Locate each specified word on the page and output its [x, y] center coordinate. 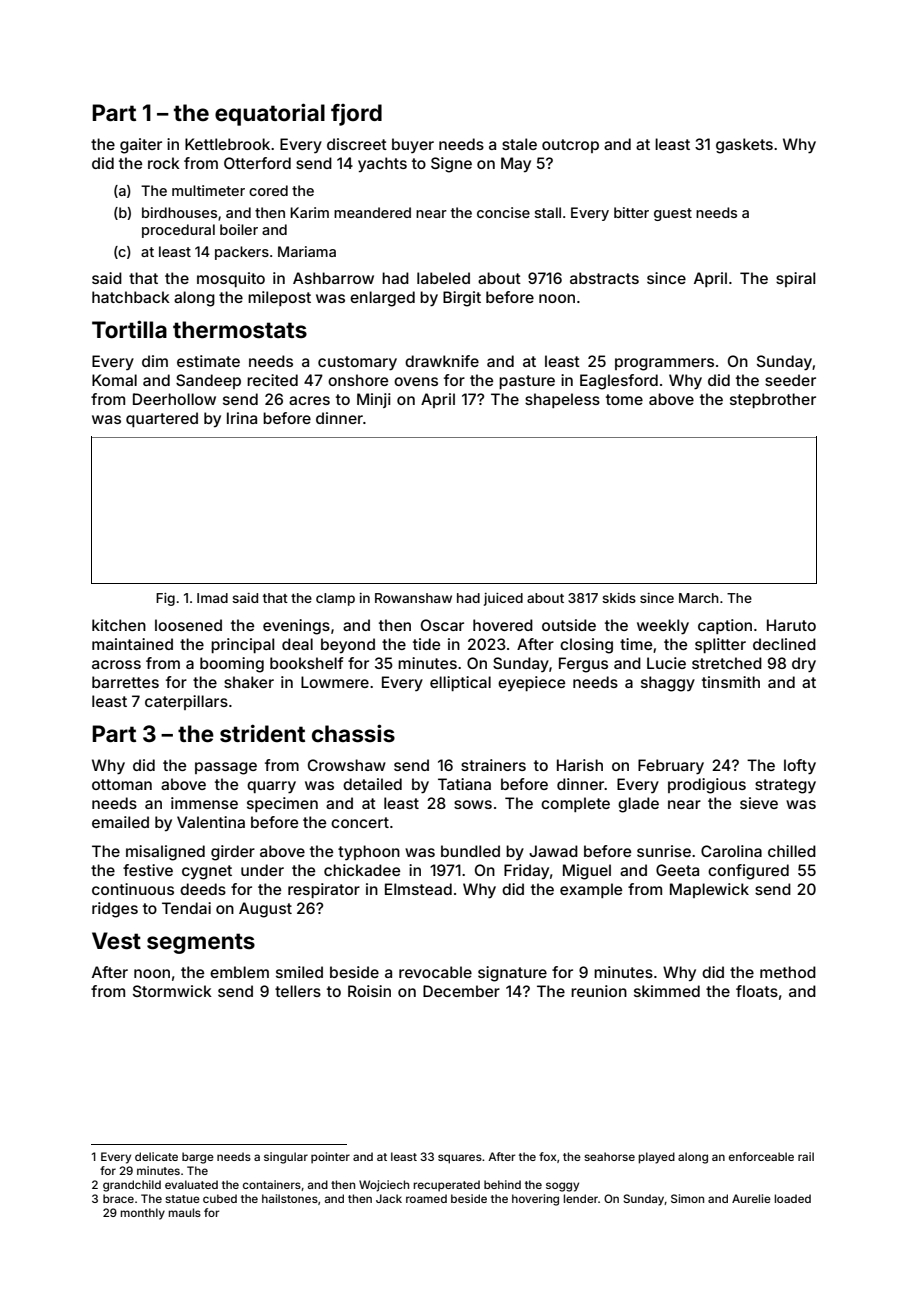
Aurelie [751, 1198]
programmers [664, 364]
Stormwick [172, 991]
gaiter [141, 146]
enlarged [382, 299]
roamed [426, 1198]
